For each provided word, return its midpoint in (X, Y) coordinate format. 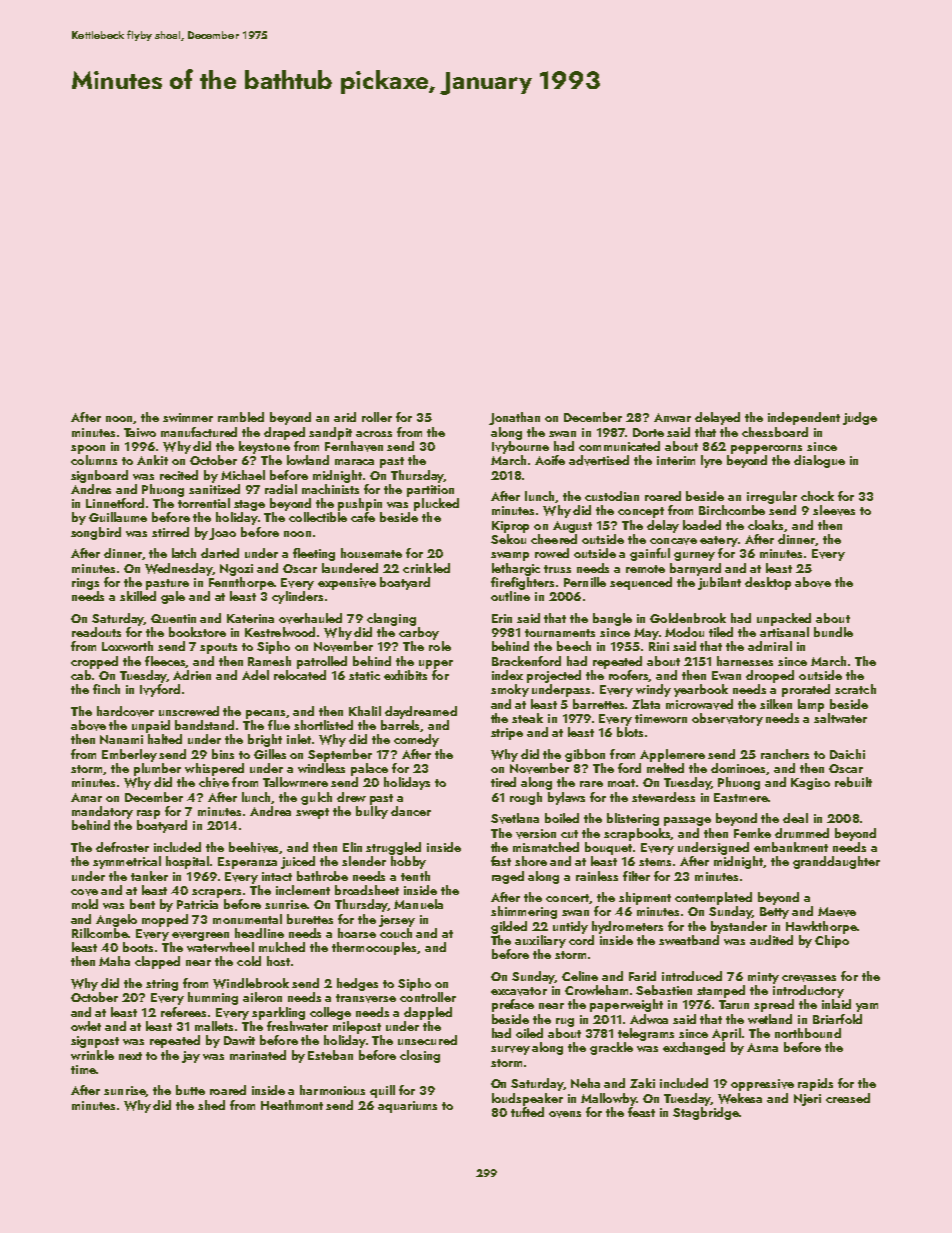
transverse (366, 998)
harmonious (332, 1090)
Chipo (832, 941)
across (374, 434)
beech (574, 646)
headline (259, 933)
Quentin (173, 618)
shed (211, 1105)
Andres (91, 489)
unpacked (784, 619)
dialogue (819, 461)
